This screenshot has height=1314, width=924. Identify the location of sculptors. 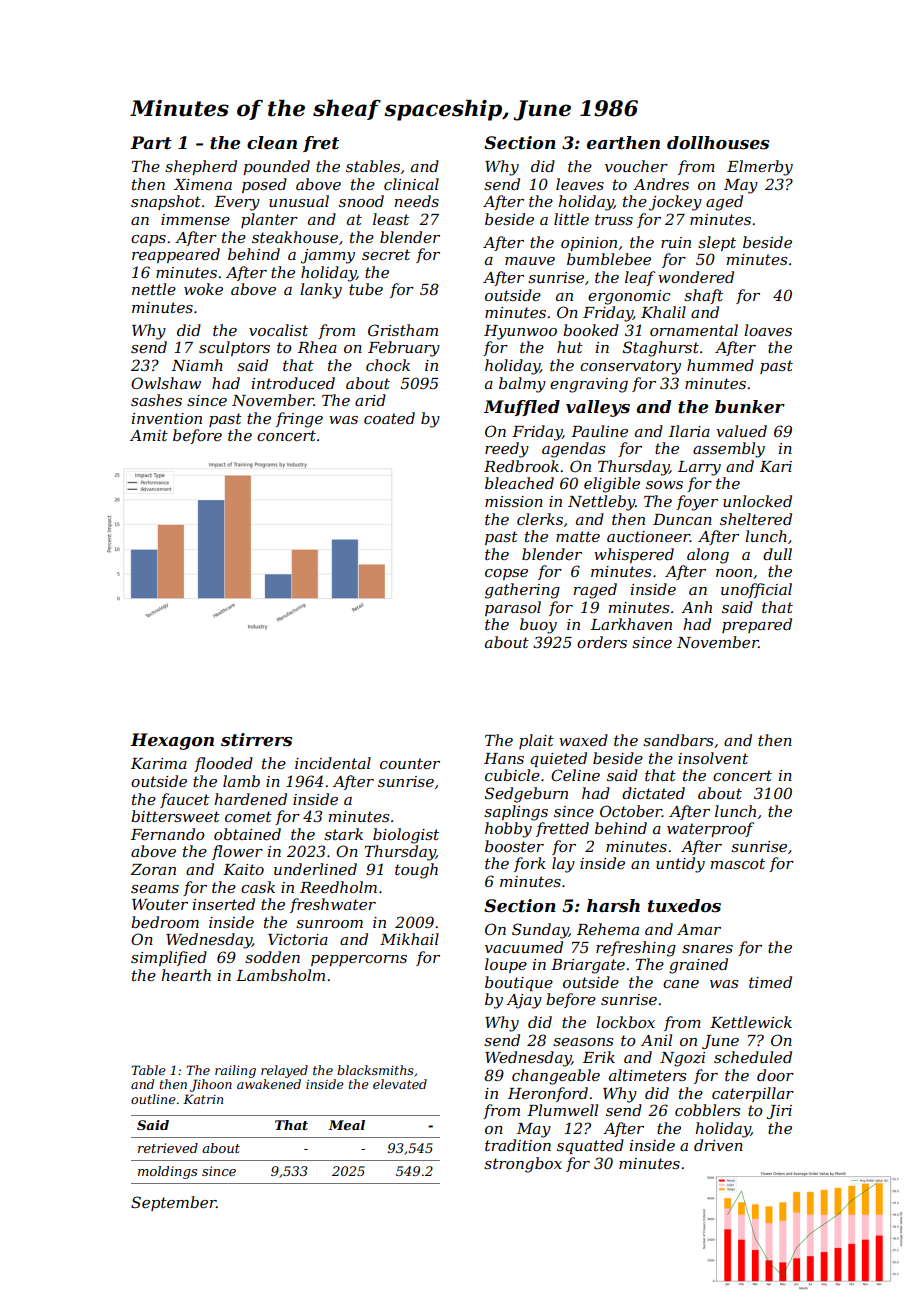
(234, 348).
